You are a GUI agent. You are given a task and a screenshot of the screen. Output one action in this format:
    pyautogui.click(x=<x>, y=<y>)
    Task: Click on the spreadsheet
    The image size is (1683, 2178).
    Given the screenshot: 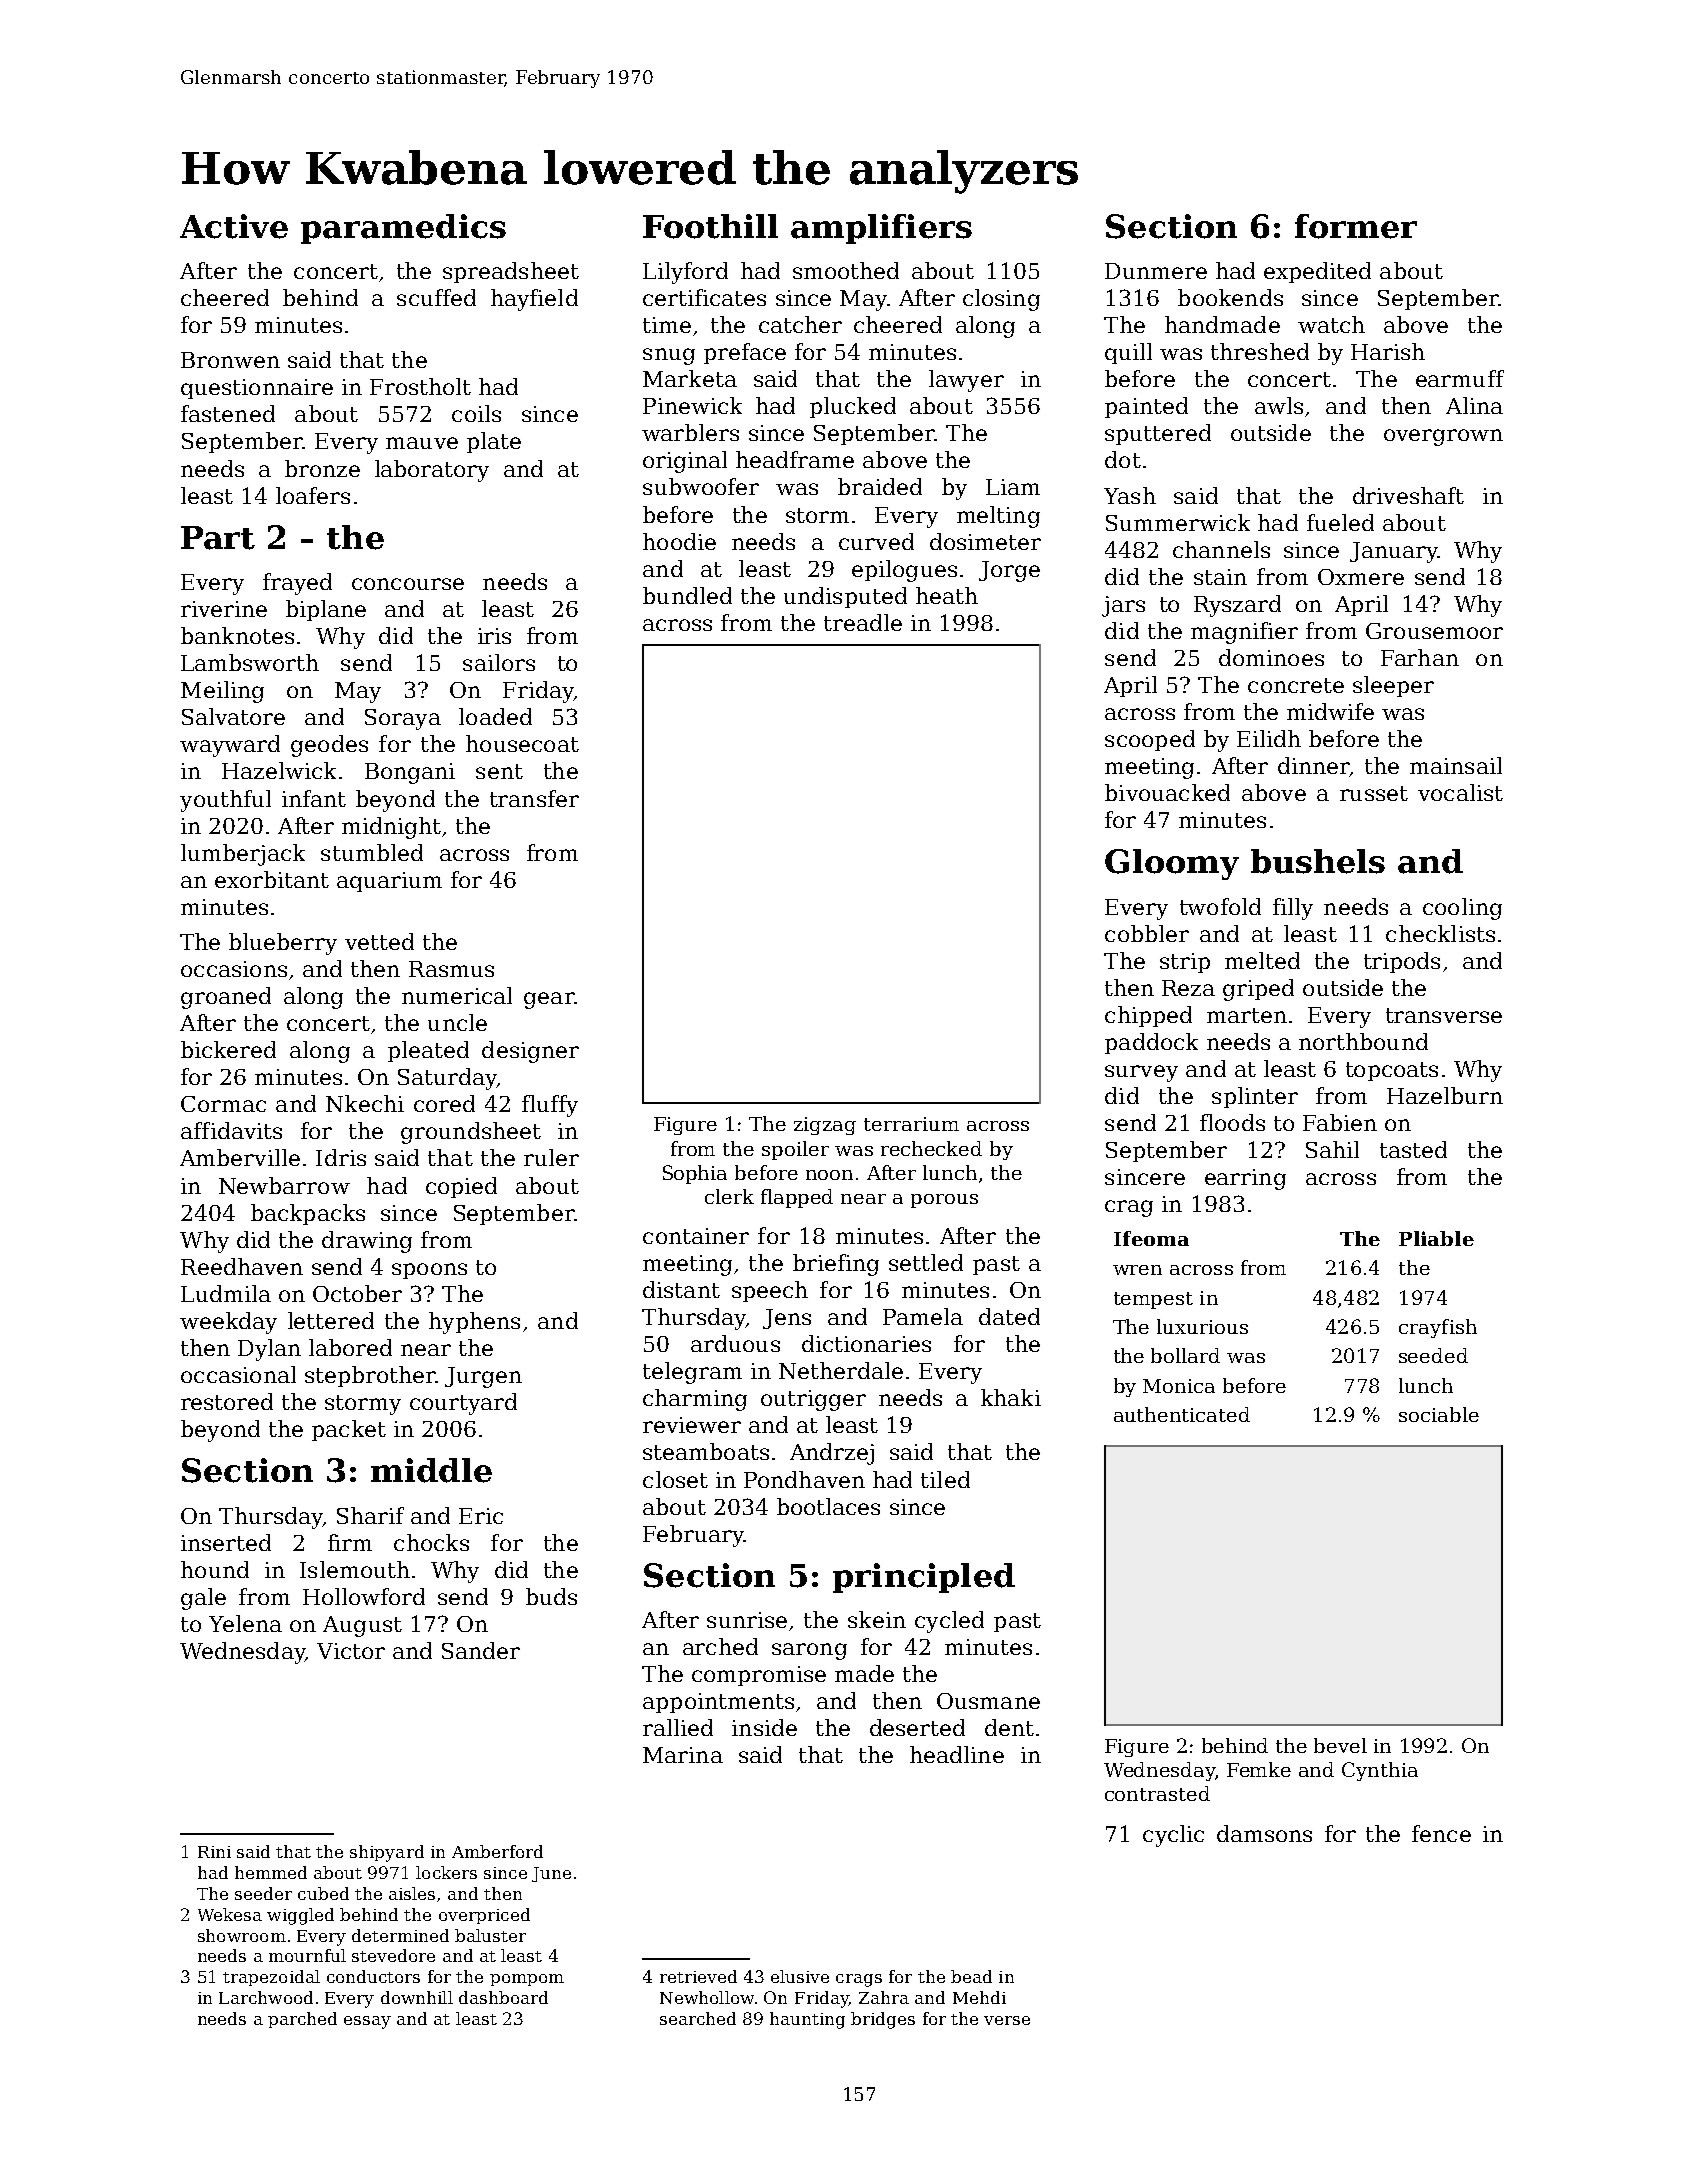 What is the action you would take?
    pyautogui.click(x=511, y=272)
